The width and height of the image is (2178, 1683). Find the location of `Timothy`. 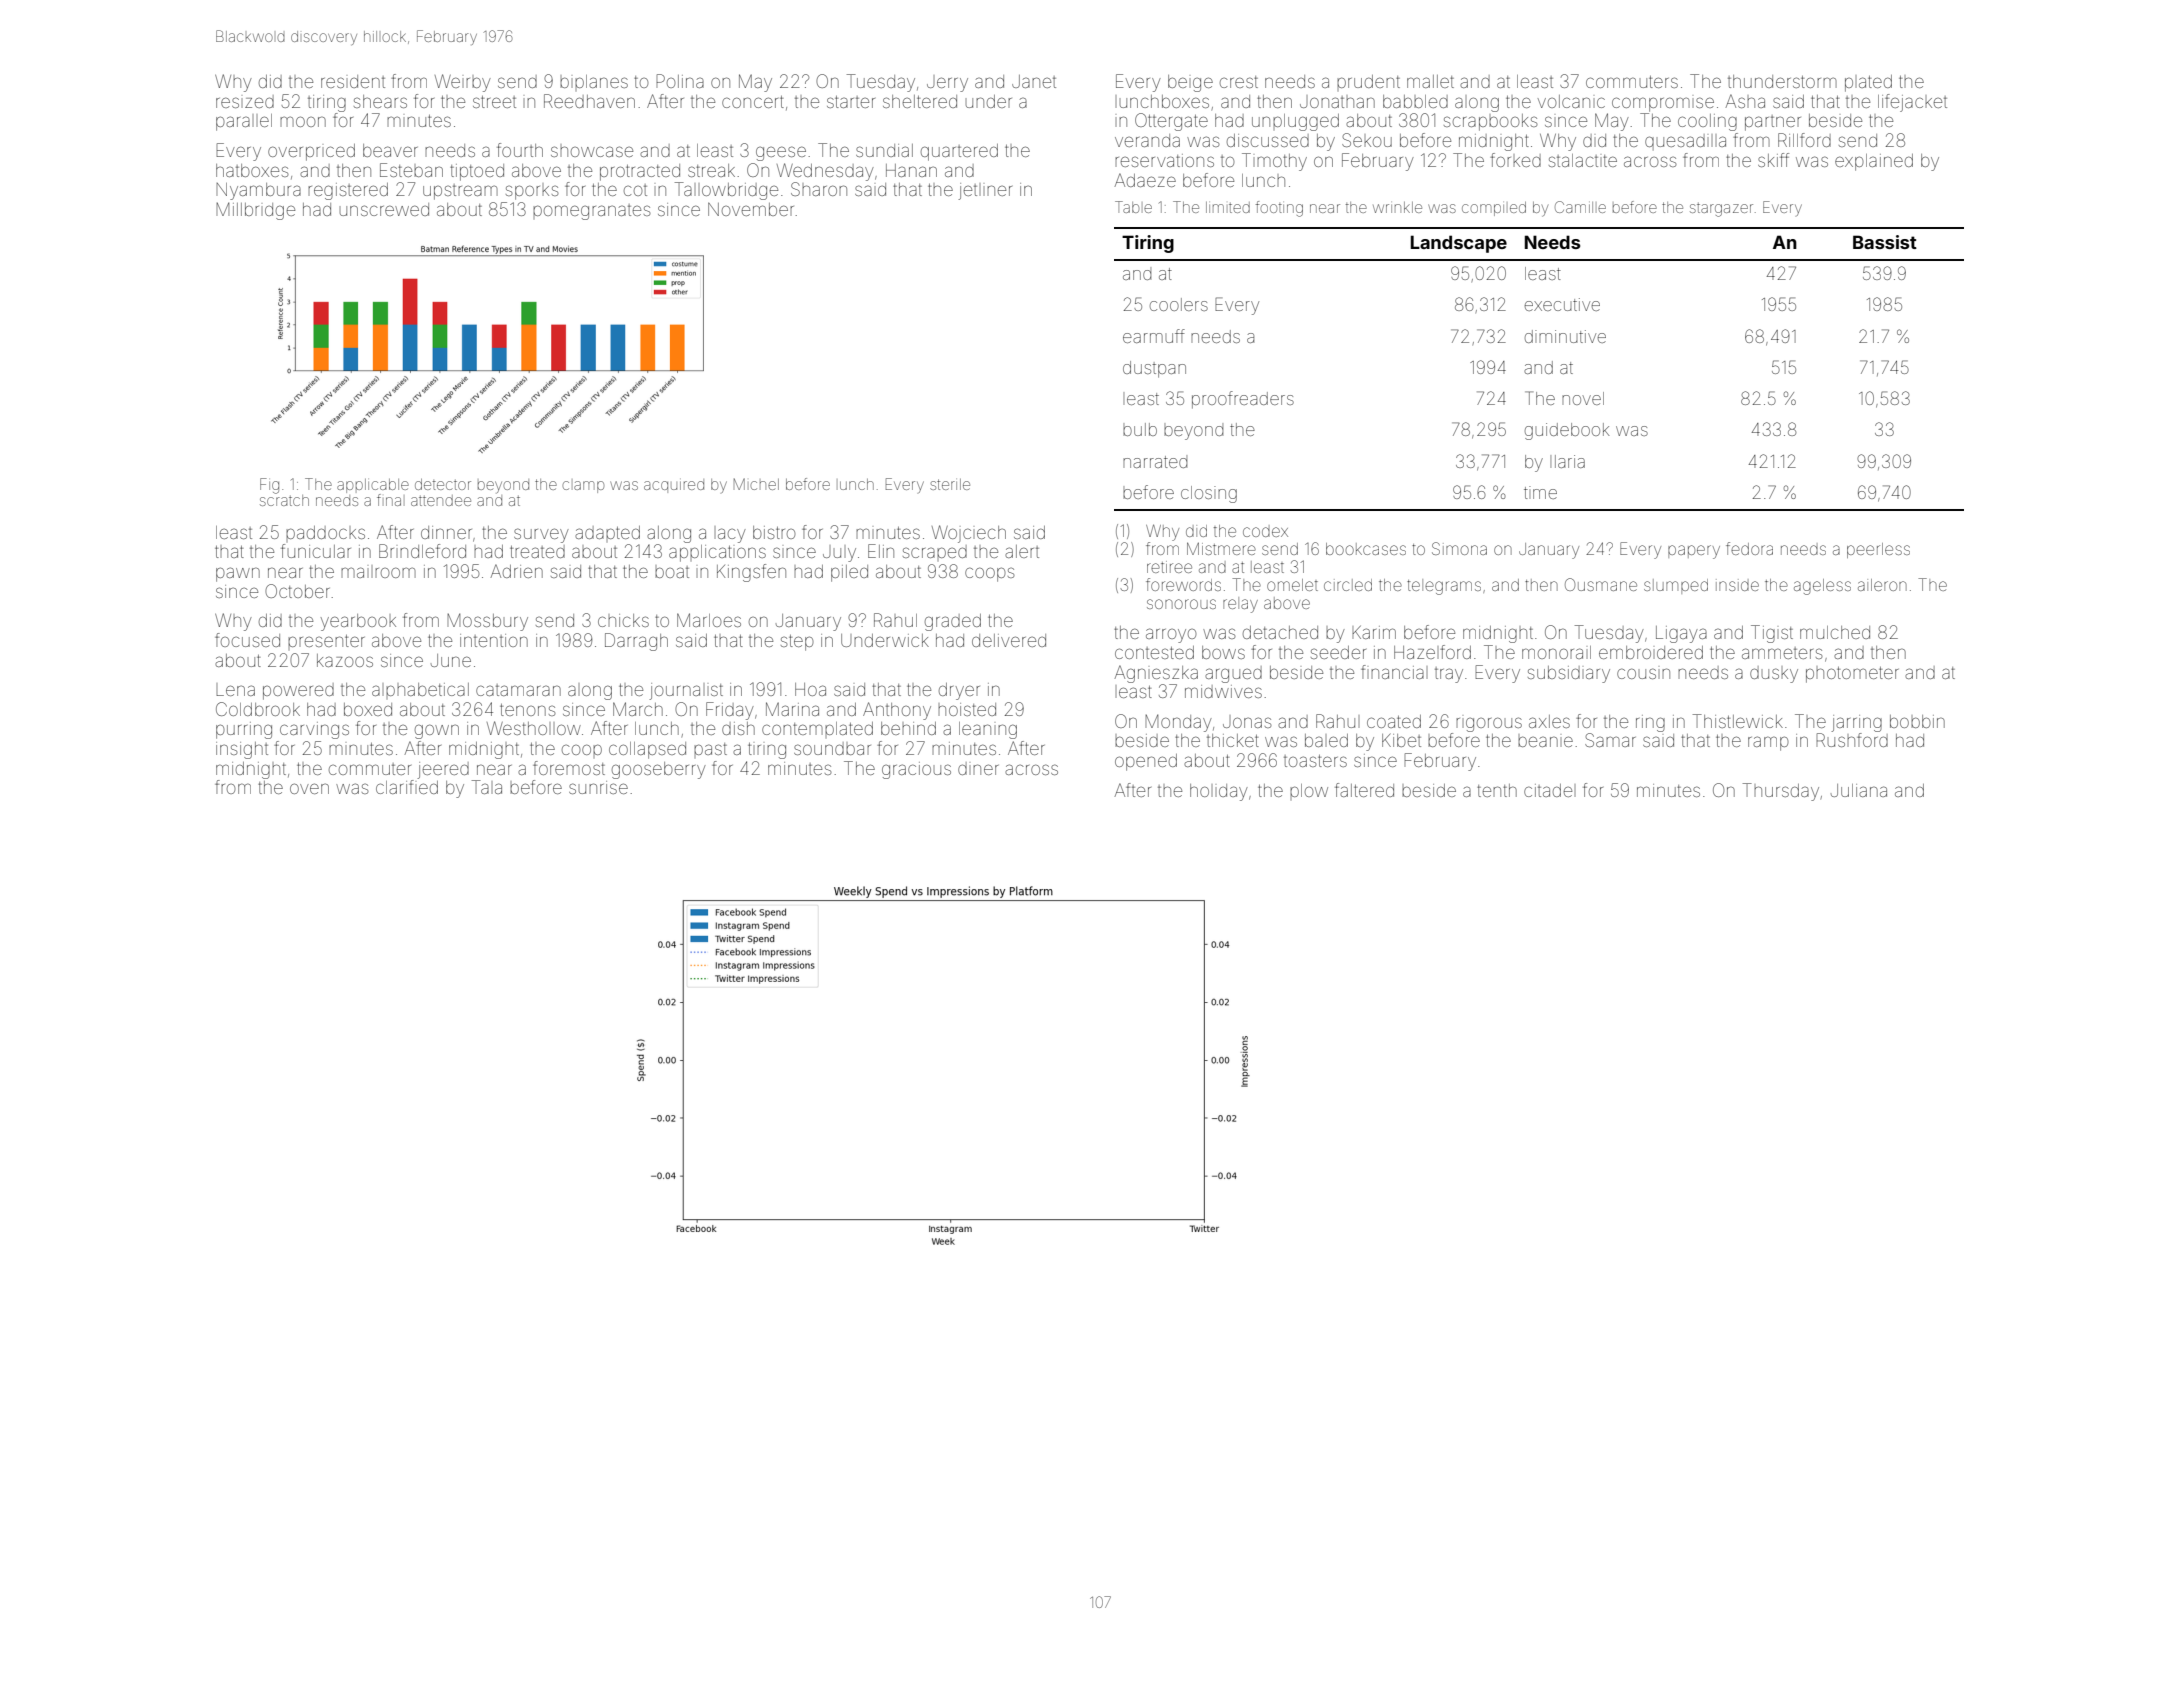

Timothy is located at coordinates (1274, 162).
